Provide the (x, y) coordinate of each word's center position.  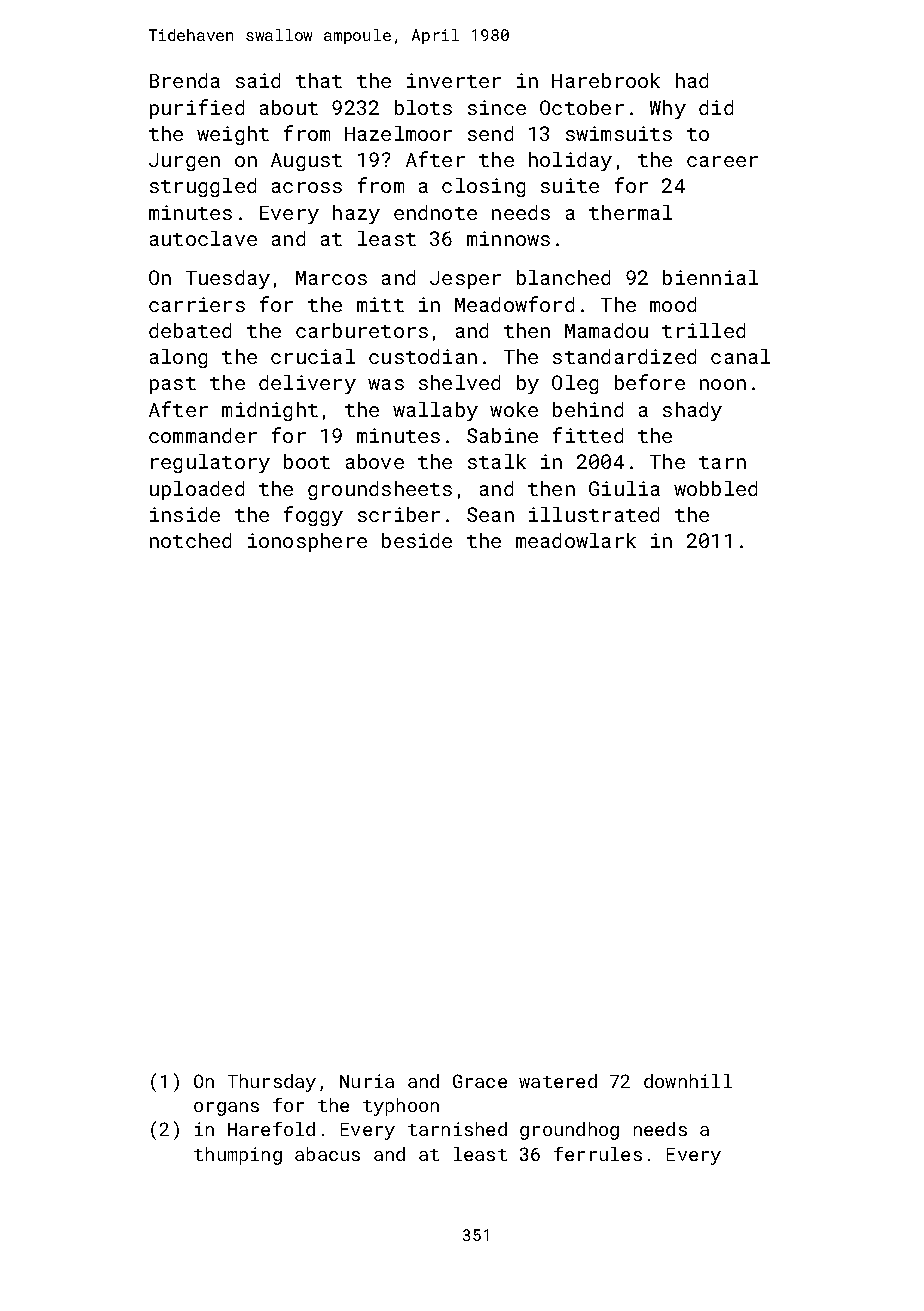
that (319, 80)
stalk (497, 461)
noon (723, 384)
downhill (688, 1081)
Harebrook (606, 80)
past (173, 385)
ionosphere (307, 542)
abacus (327, 1154)
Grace (480, 1081)
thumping (238, 1156)
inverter (454, 80)
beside (417, 540)
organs (226, 1109)
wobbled (715, 488)
